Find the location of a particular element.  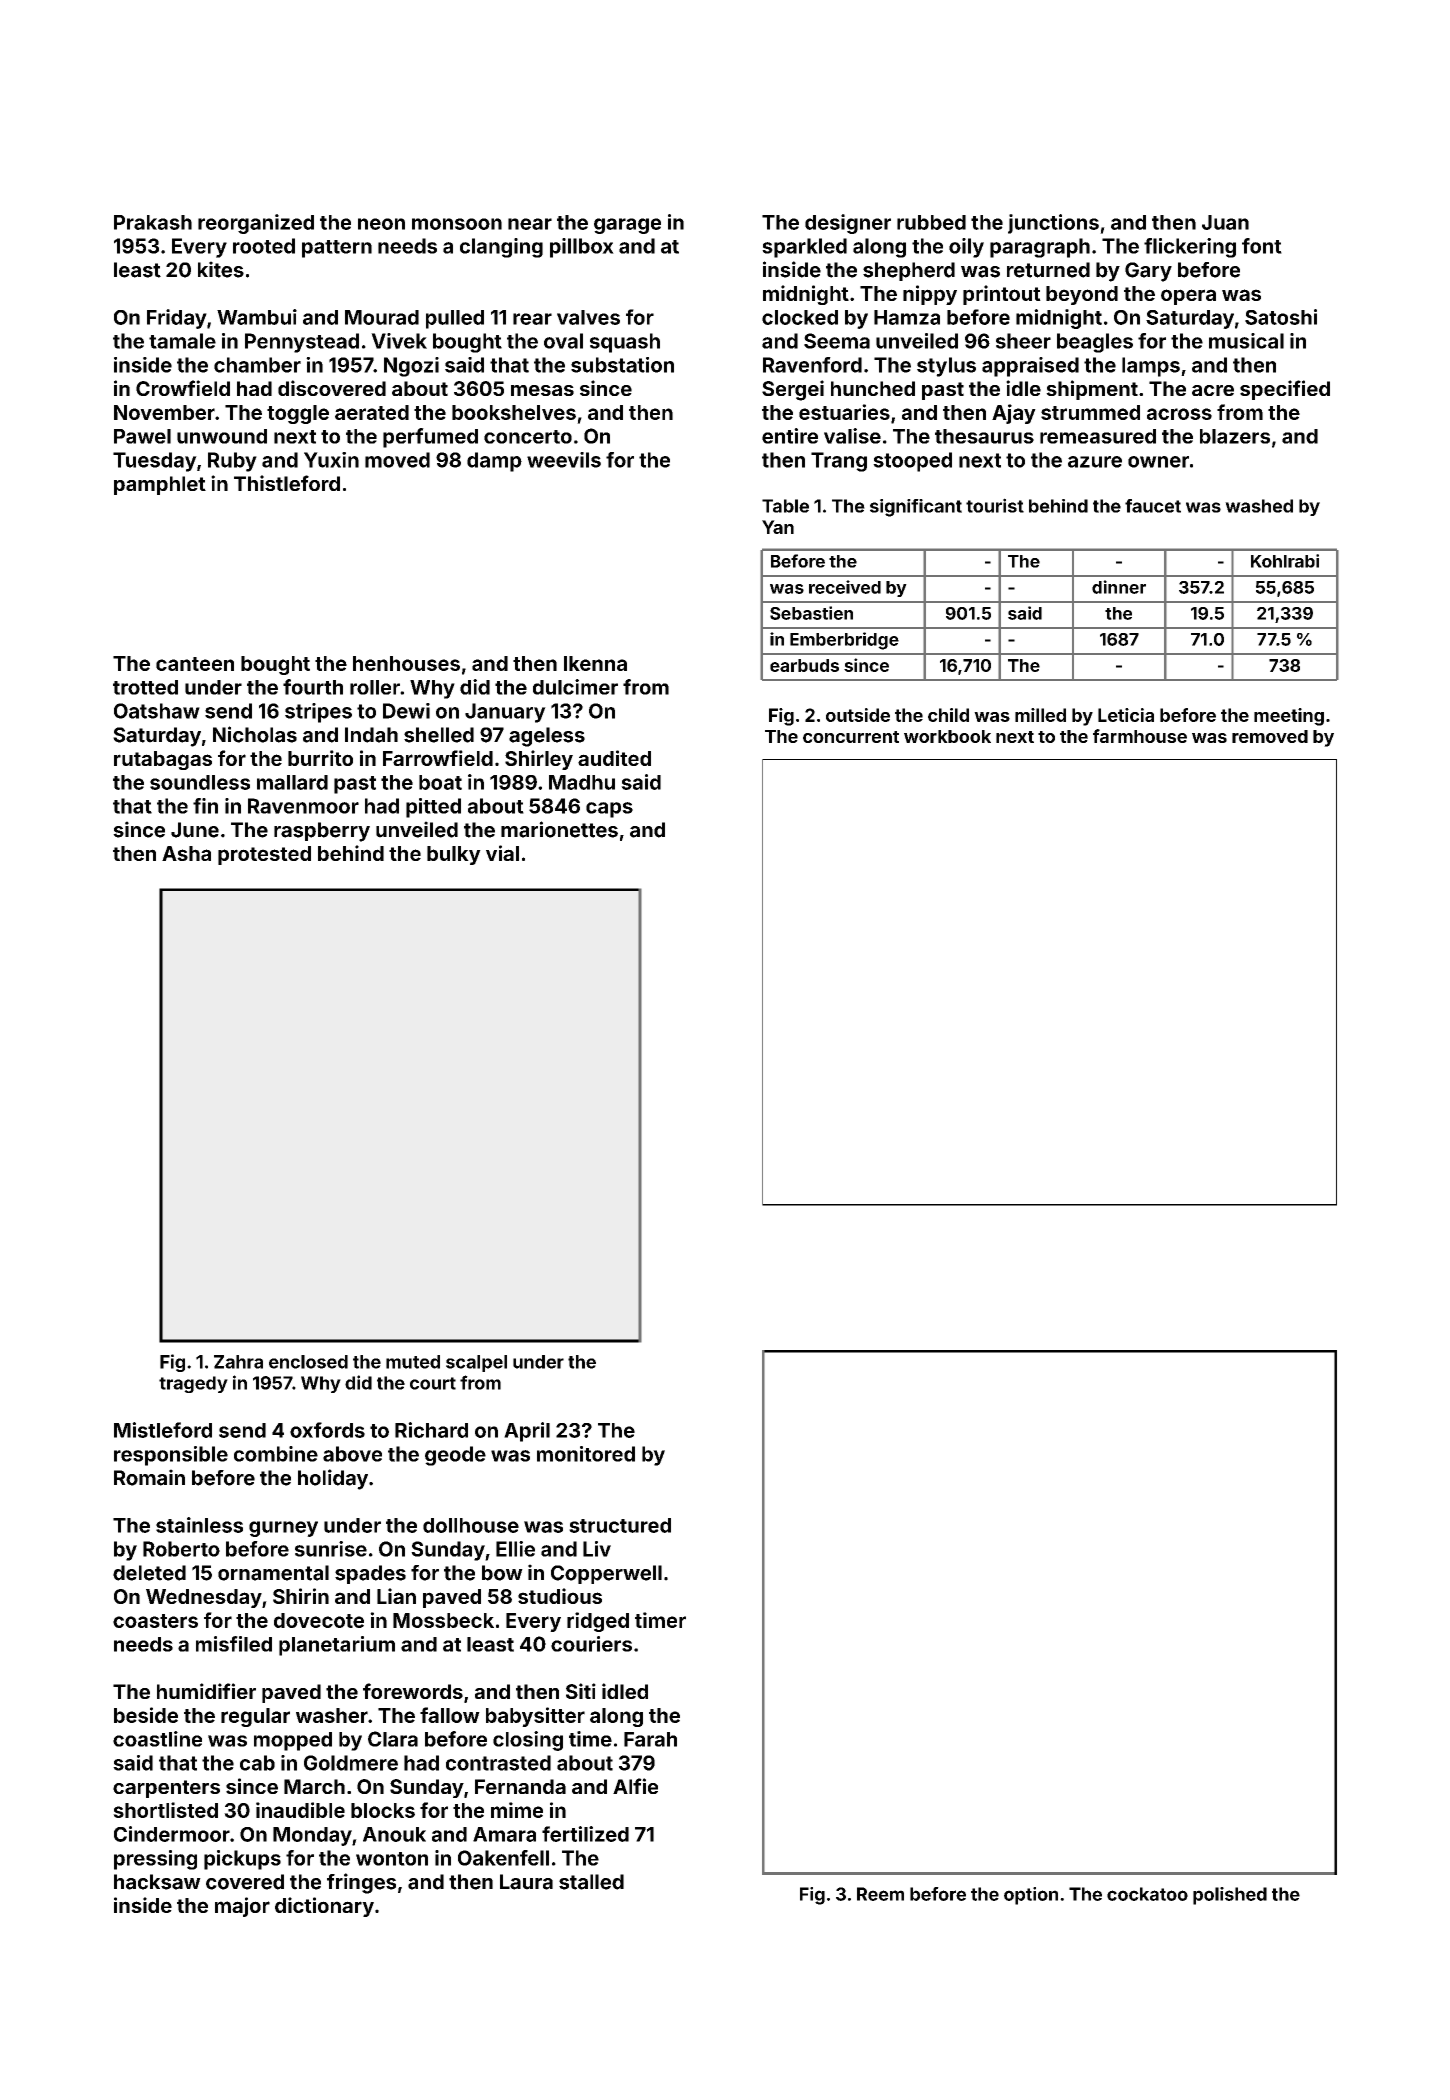

coastline is located at coordinates (157, 1739).
